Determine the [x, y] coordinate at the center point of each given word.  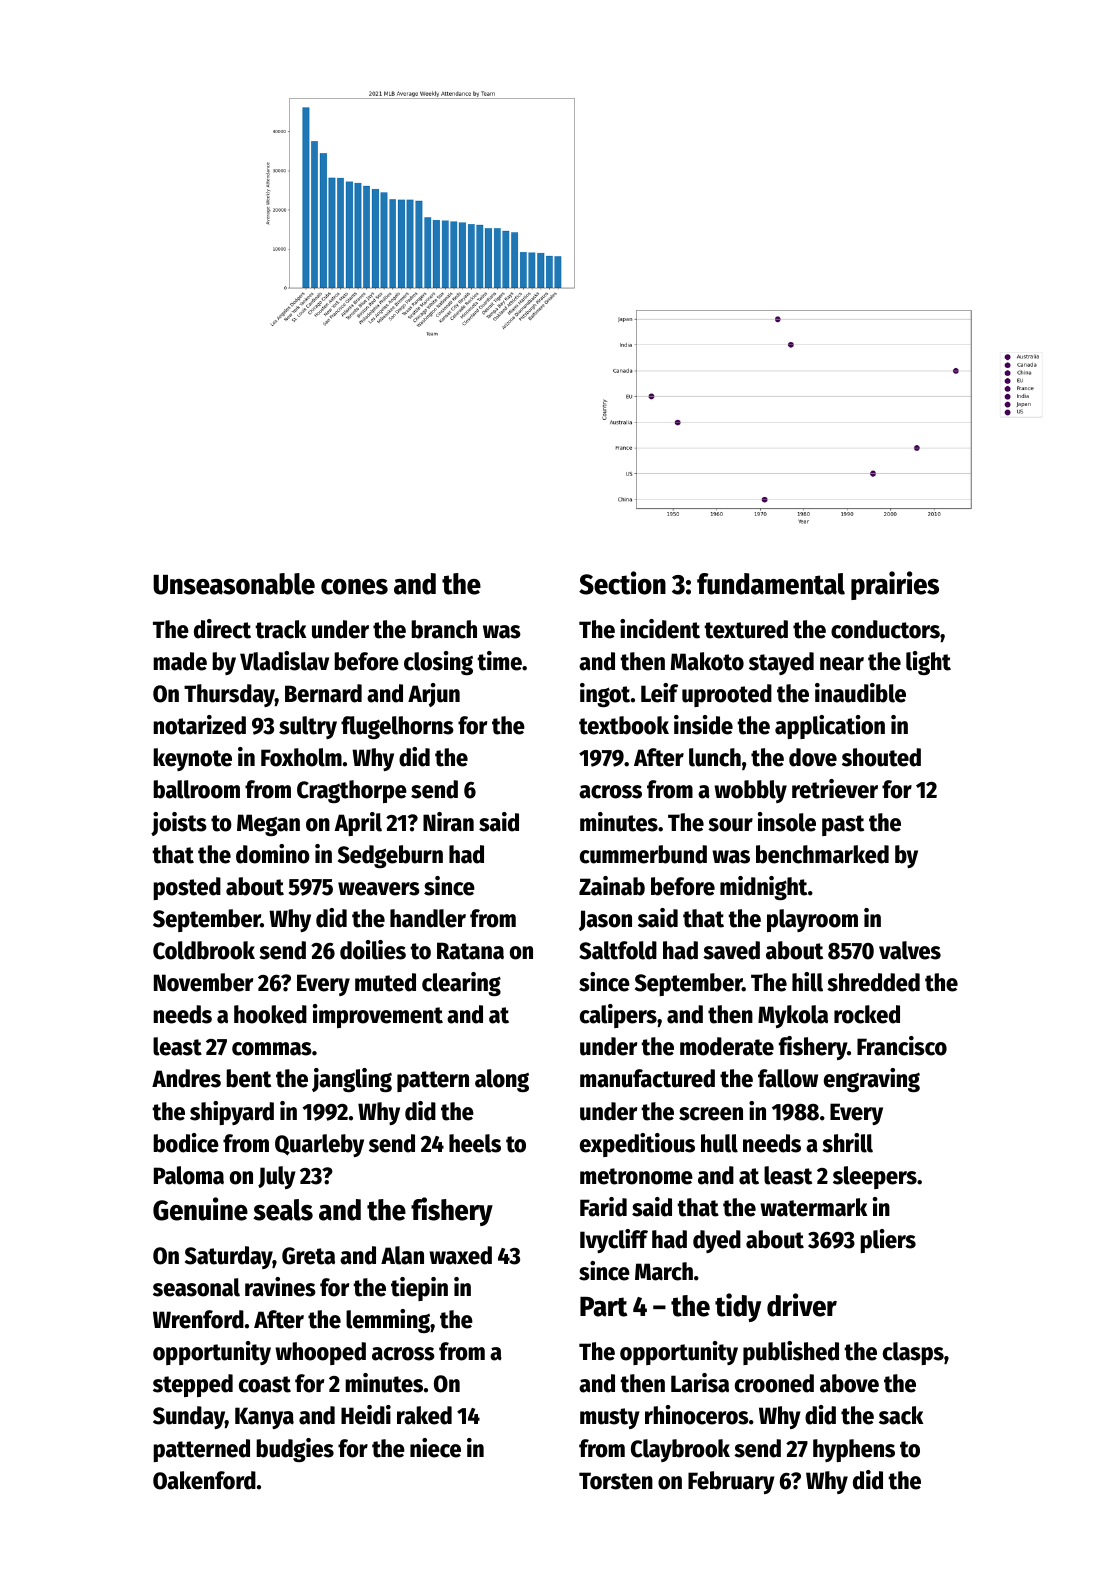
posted [187, 888]
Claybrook [680, 1450]
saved [731, 950]
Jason [605, 920]
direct [222, 629]
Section [622, 583]
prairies [895, 585]
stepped [193, 1385]
